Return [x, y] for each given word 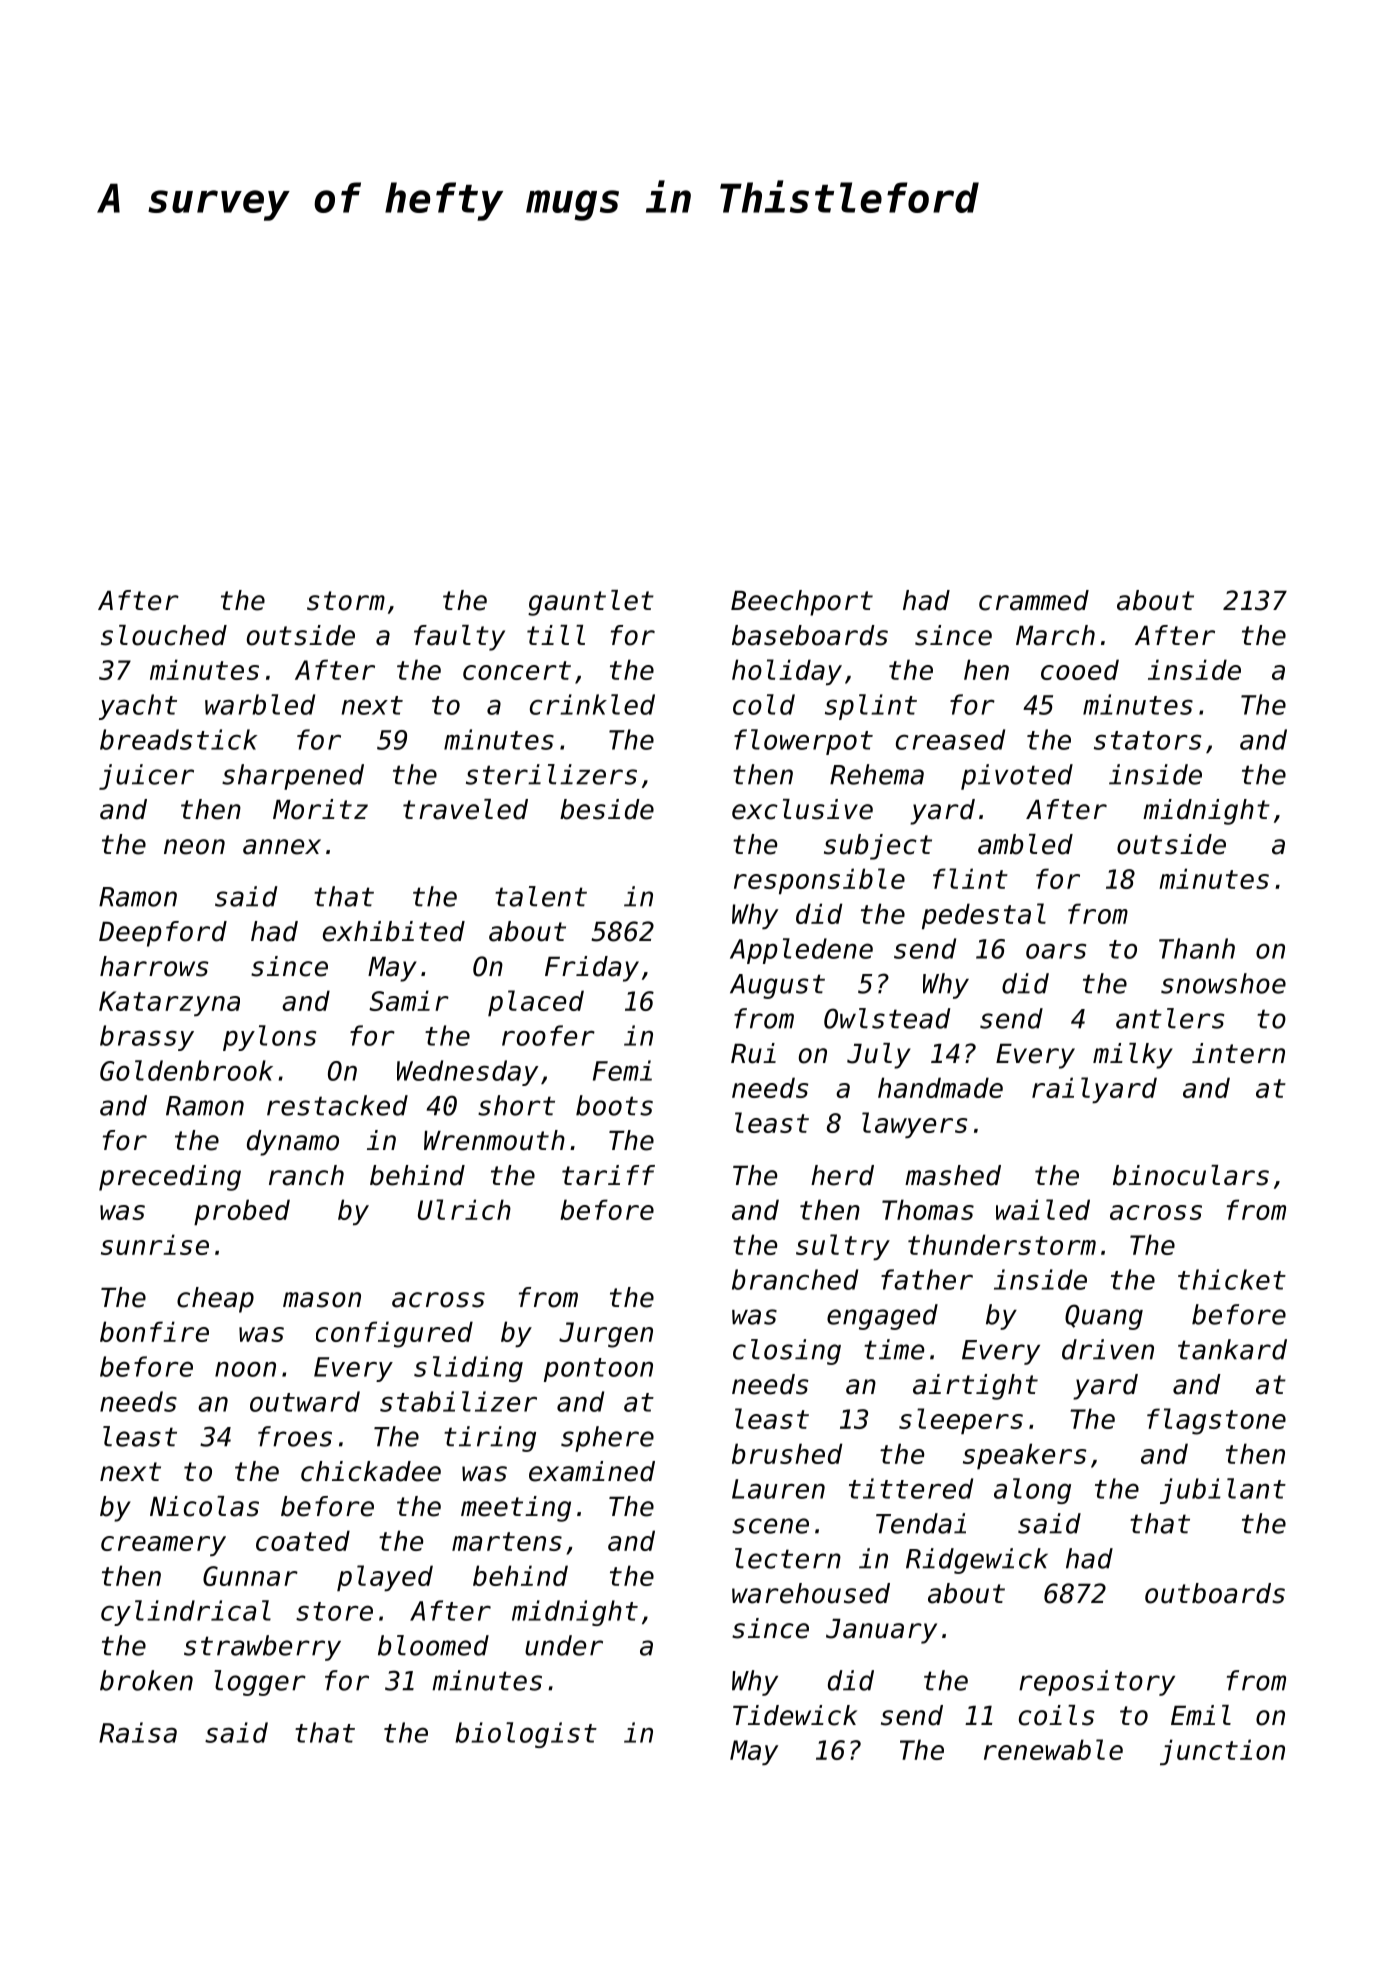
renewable [1053, 1749]
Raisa [138, 1732]
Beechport [802, 603]
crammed [1034, 600]
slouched [164, 635]
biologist [526, 1735]
